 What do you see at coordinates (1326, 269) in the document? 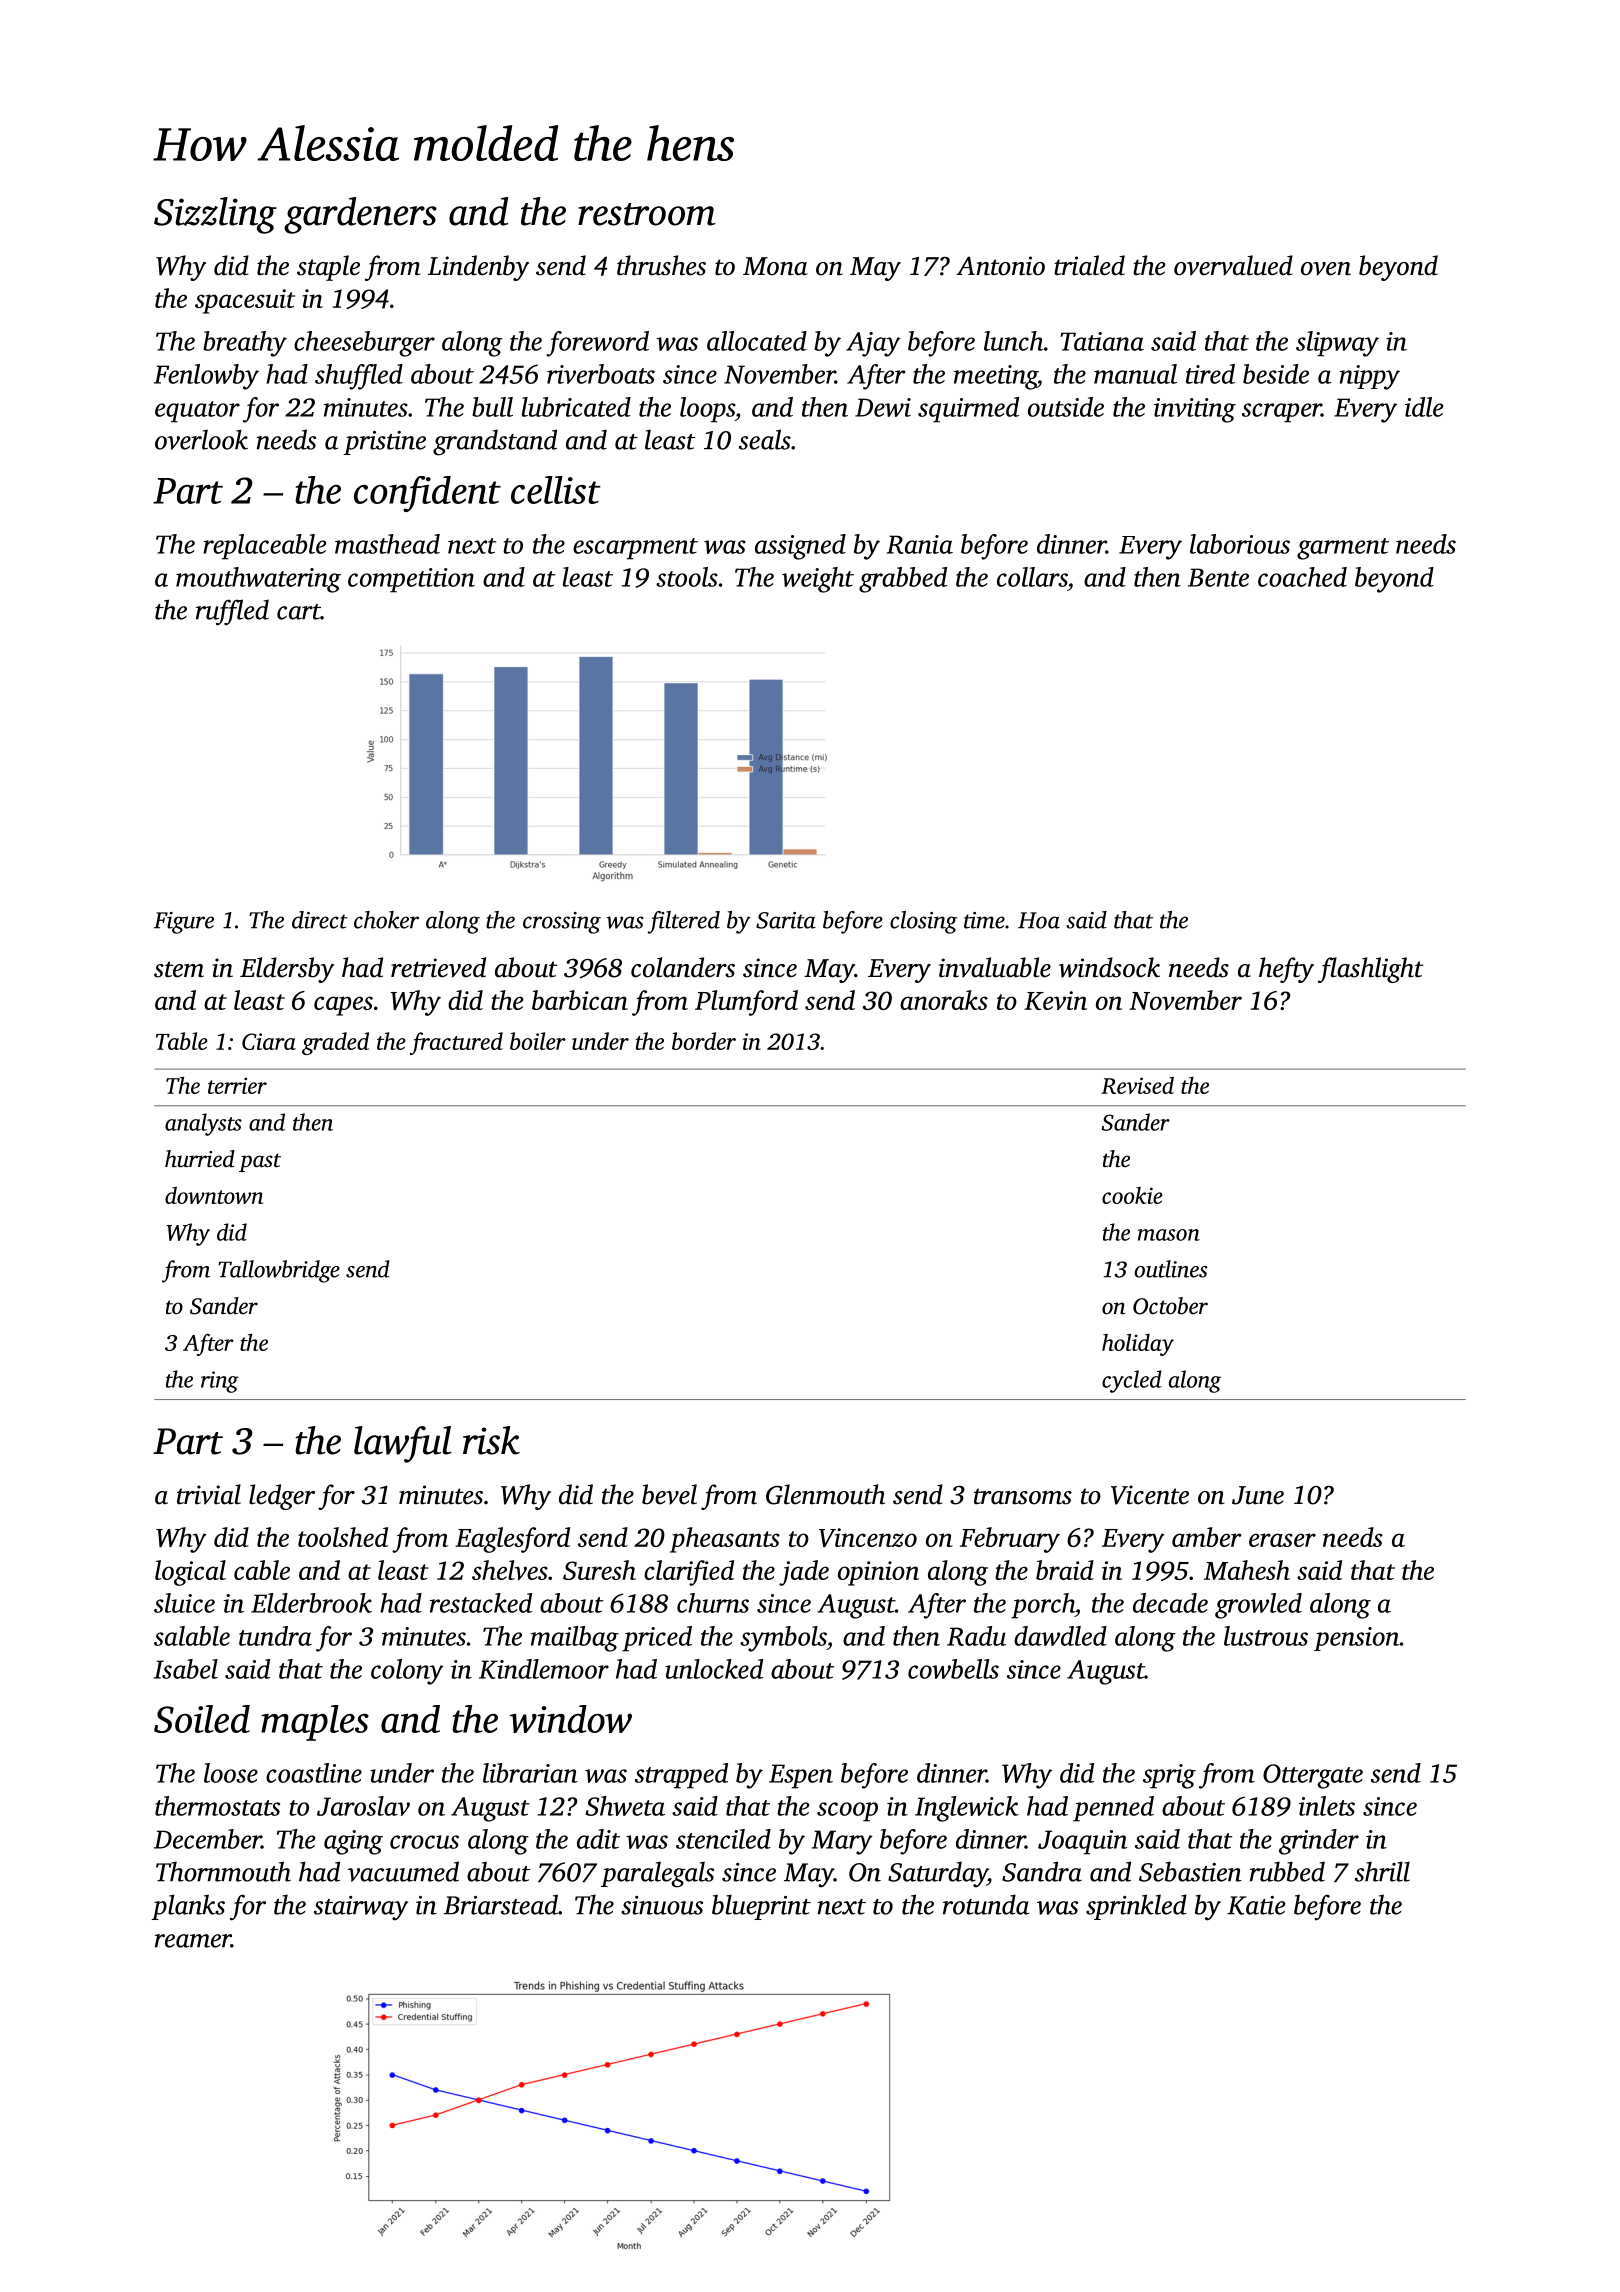
I see `oven` at bounding box center [1326, 269].
